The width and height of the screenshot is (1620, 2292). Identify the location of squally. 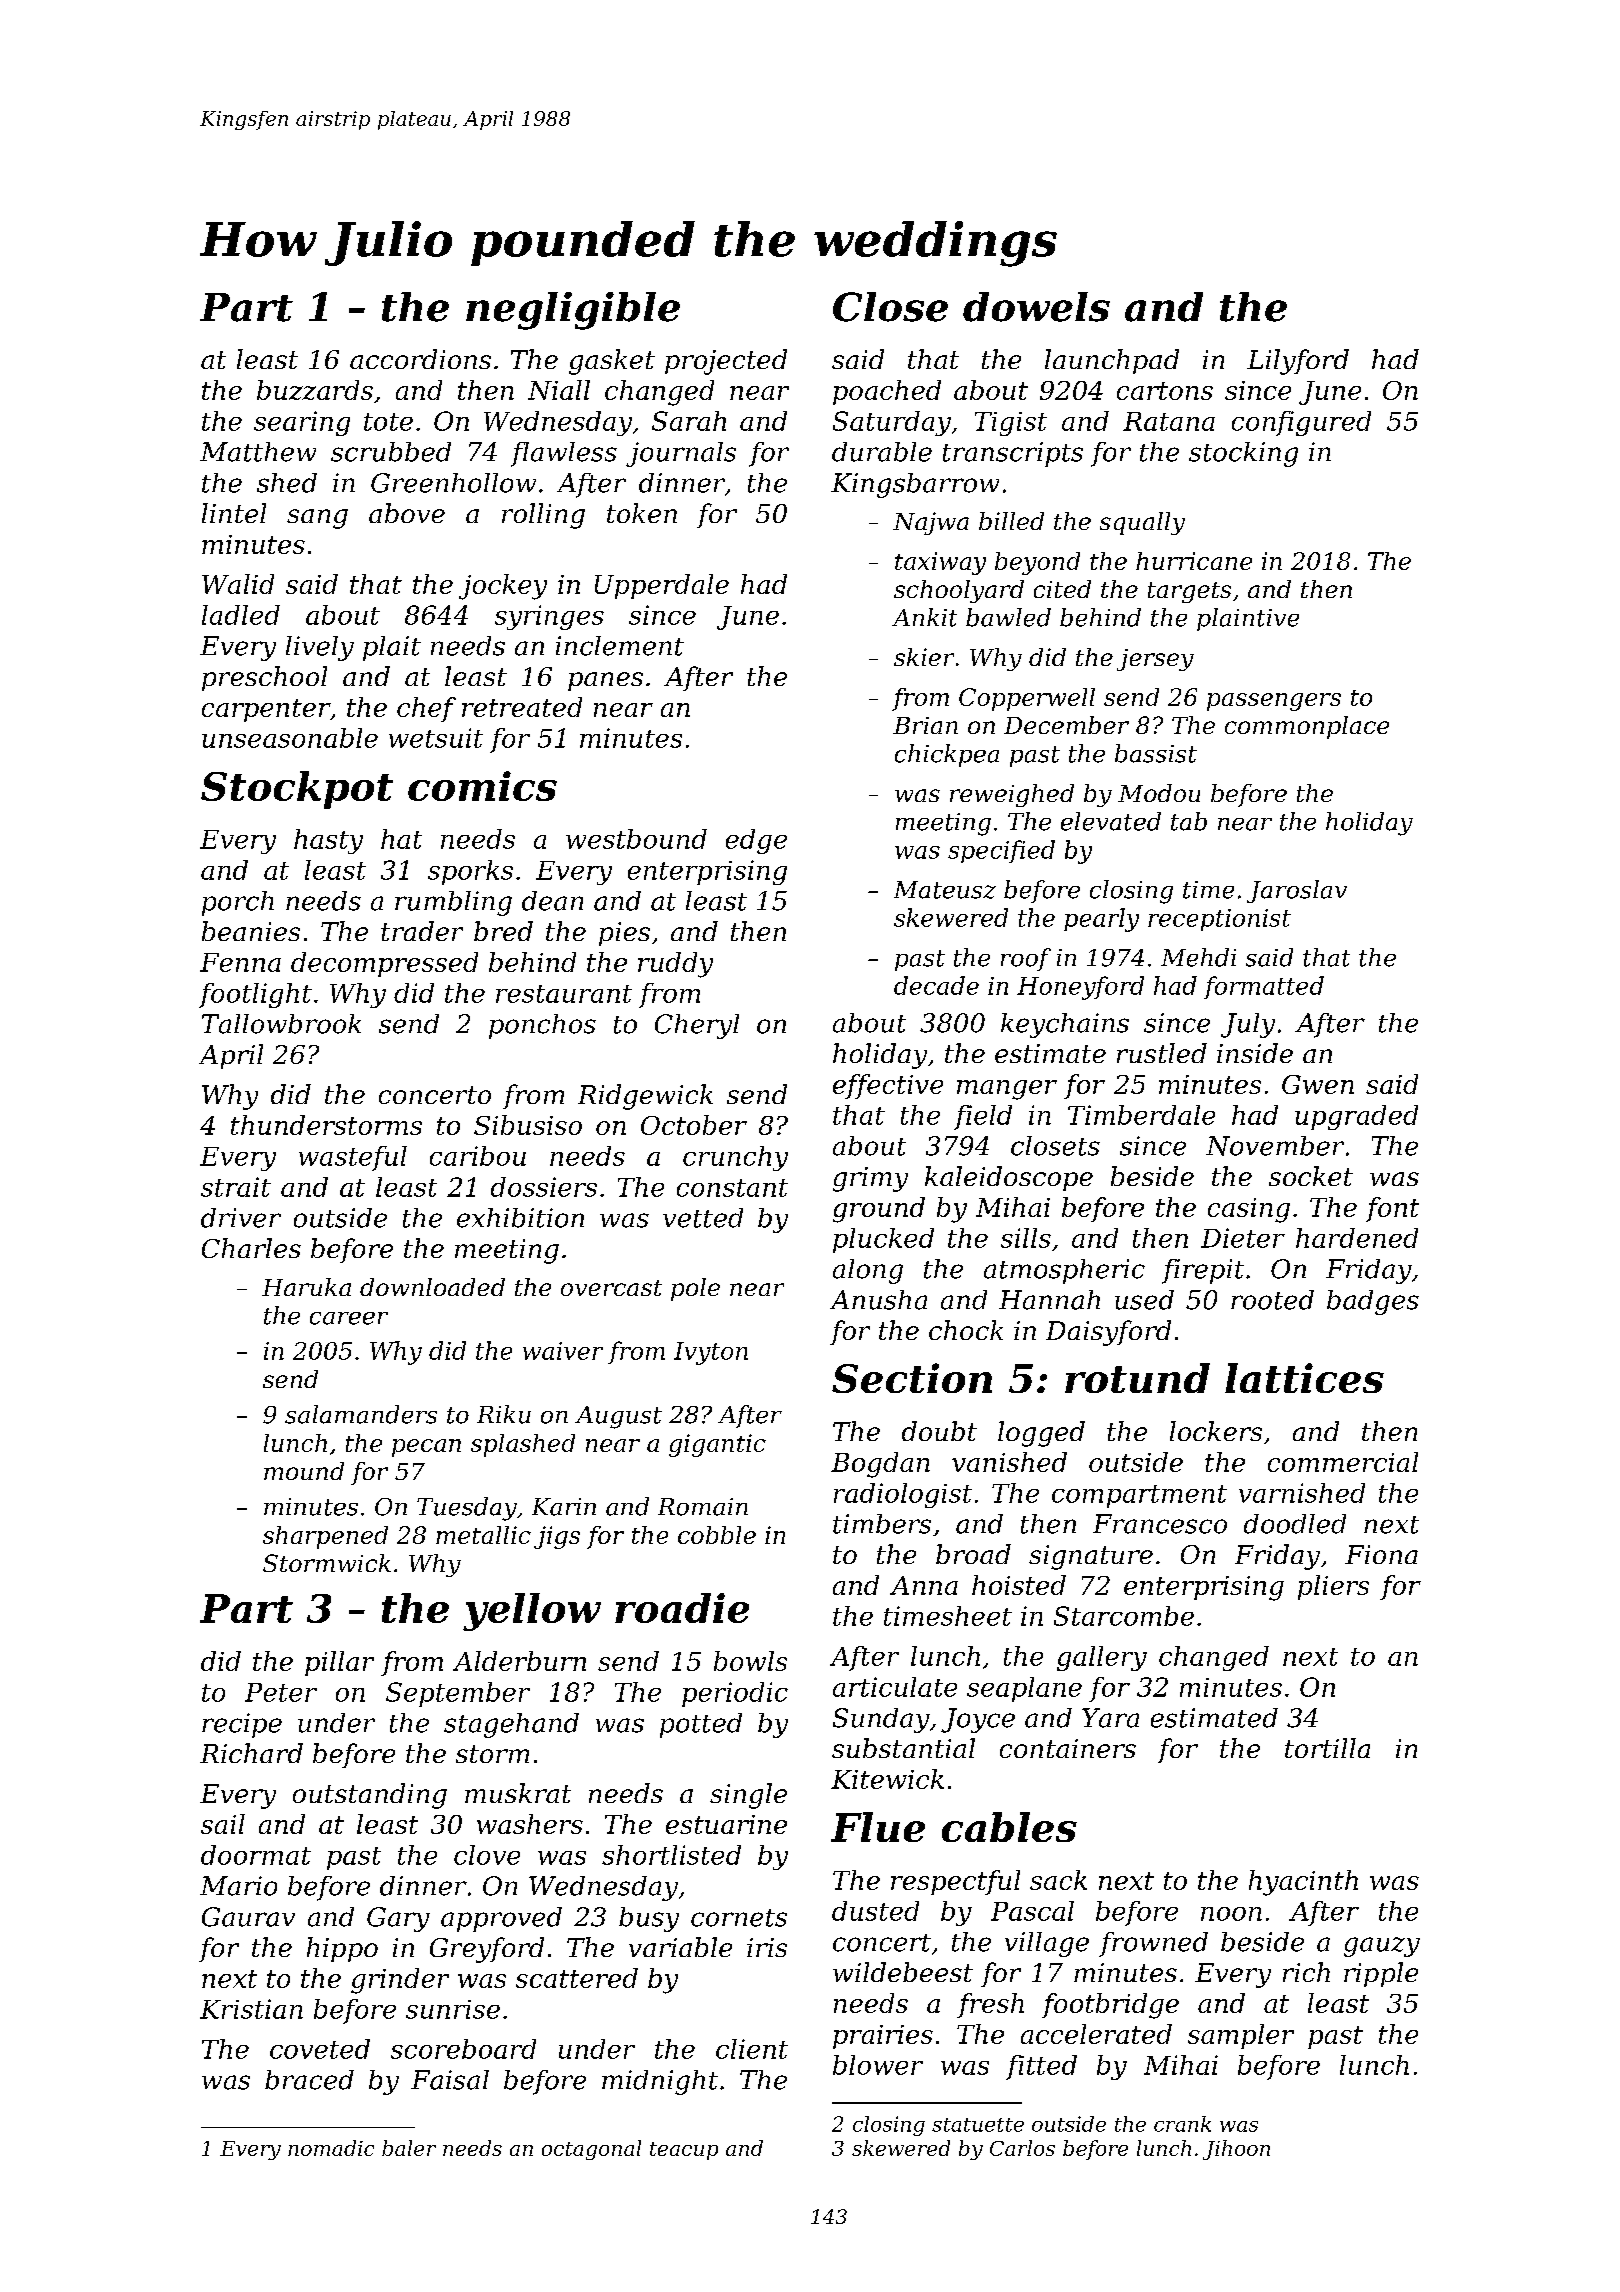
(1142, 523).
